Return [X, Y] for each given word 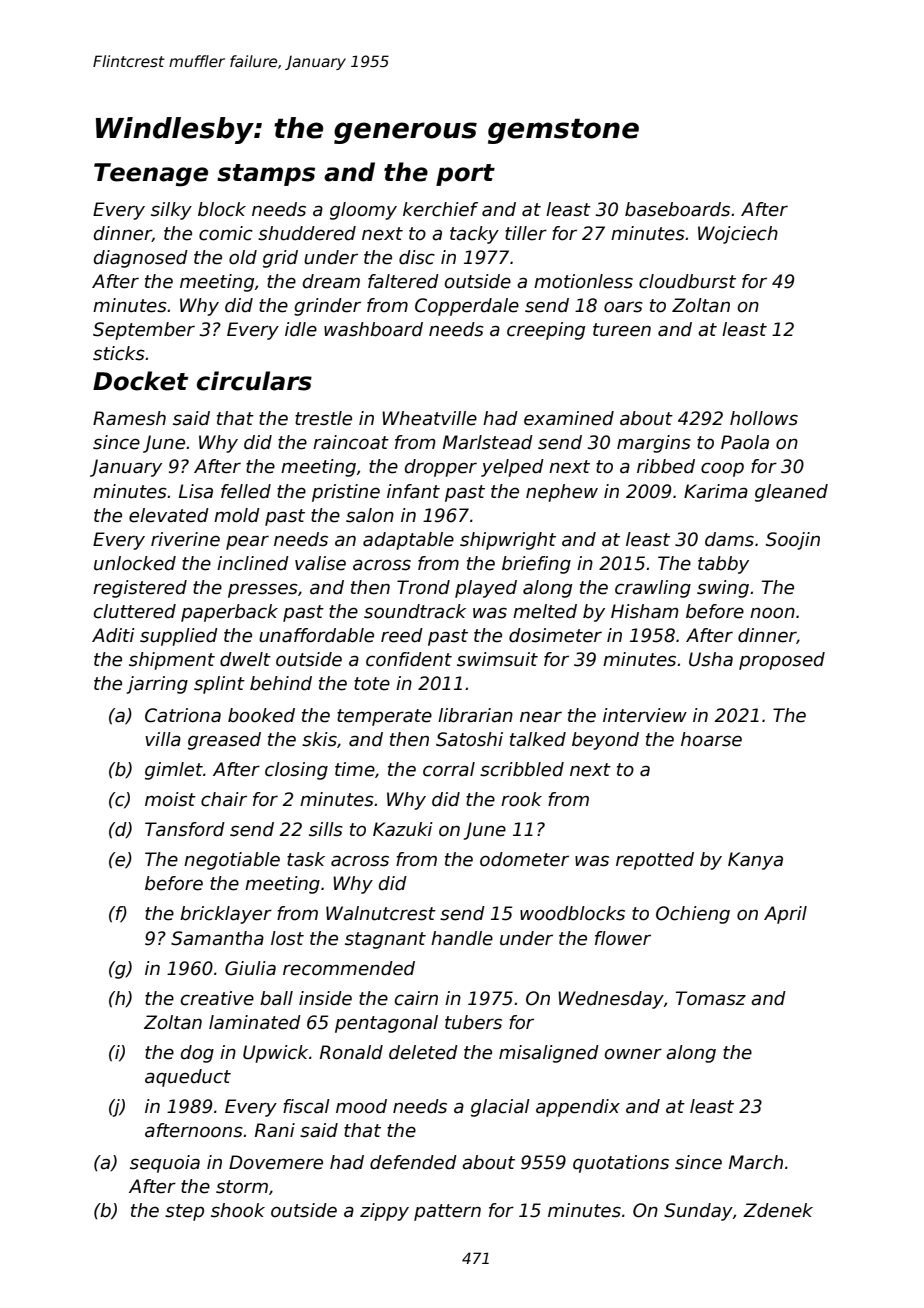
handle [462, 938]
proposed [782, 661]
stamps [266, 175]
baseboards [677, 209]
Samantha [217, 938]
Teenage [151, 175]
